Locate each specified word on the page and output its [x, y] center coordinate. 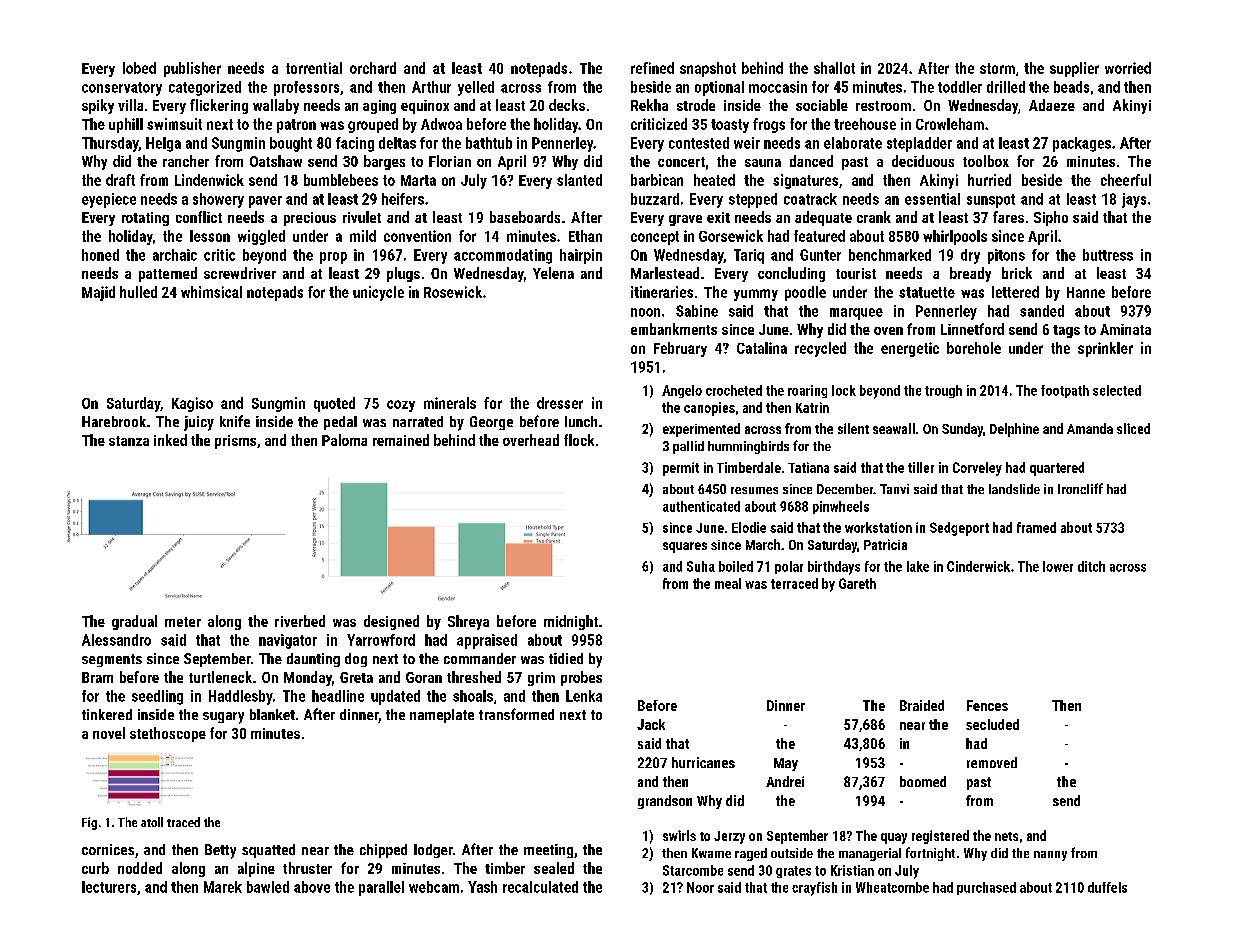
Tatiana [808, 467]
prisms [235, 442]
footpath [1065, 391]
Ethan [585, 236]
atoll [152, 822]
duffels [1107, 887]
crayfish [814, 889]
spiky [98, 106]
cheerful [1126, 180]
